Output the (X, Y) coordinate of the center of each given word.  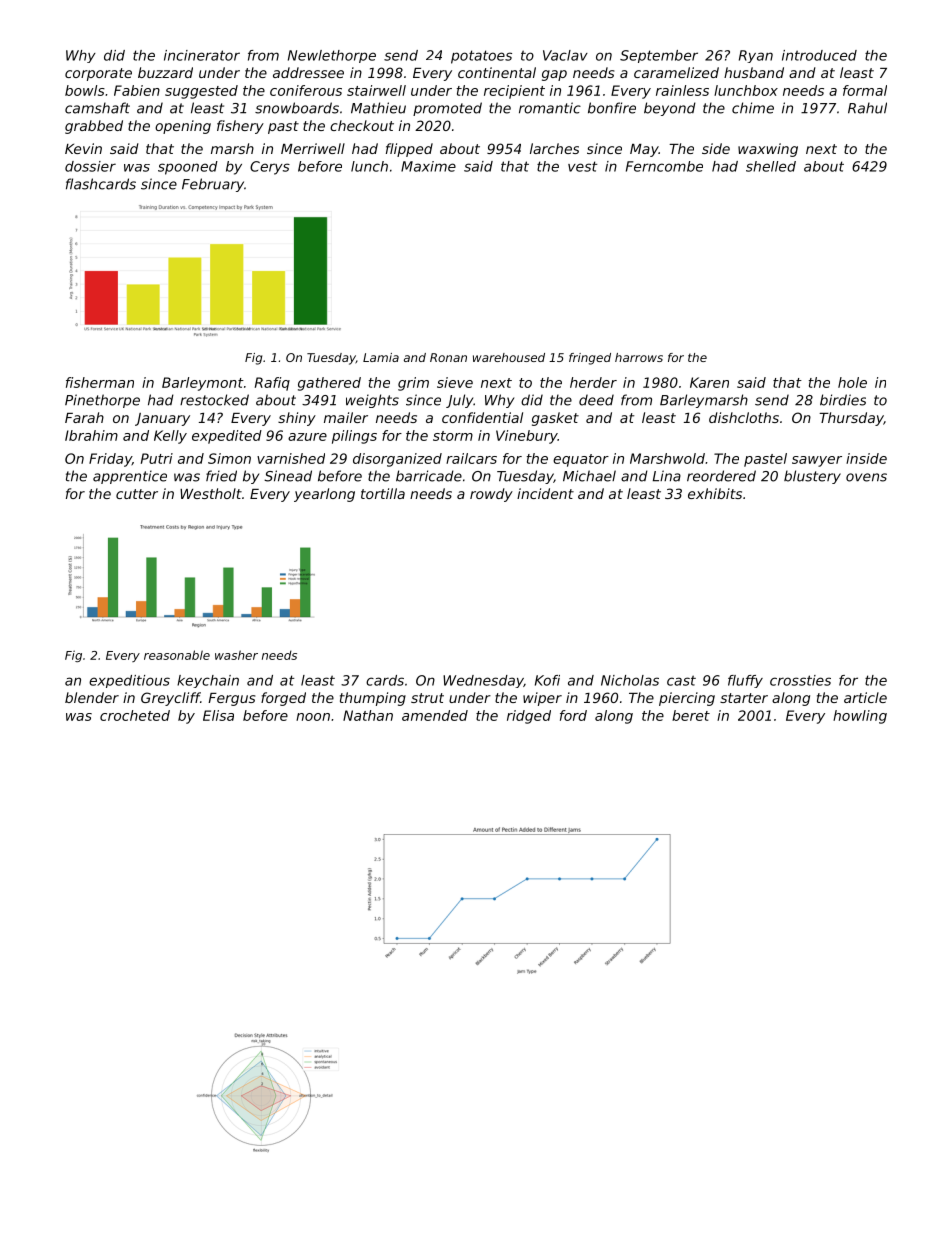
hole (852, 382)
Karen (709, 382)
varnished (291, 458)
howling (860, 717)
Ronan (448, 357)
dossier (90, 166)
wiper (542, 699)
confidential (482, 417)
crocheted (135, 715)
